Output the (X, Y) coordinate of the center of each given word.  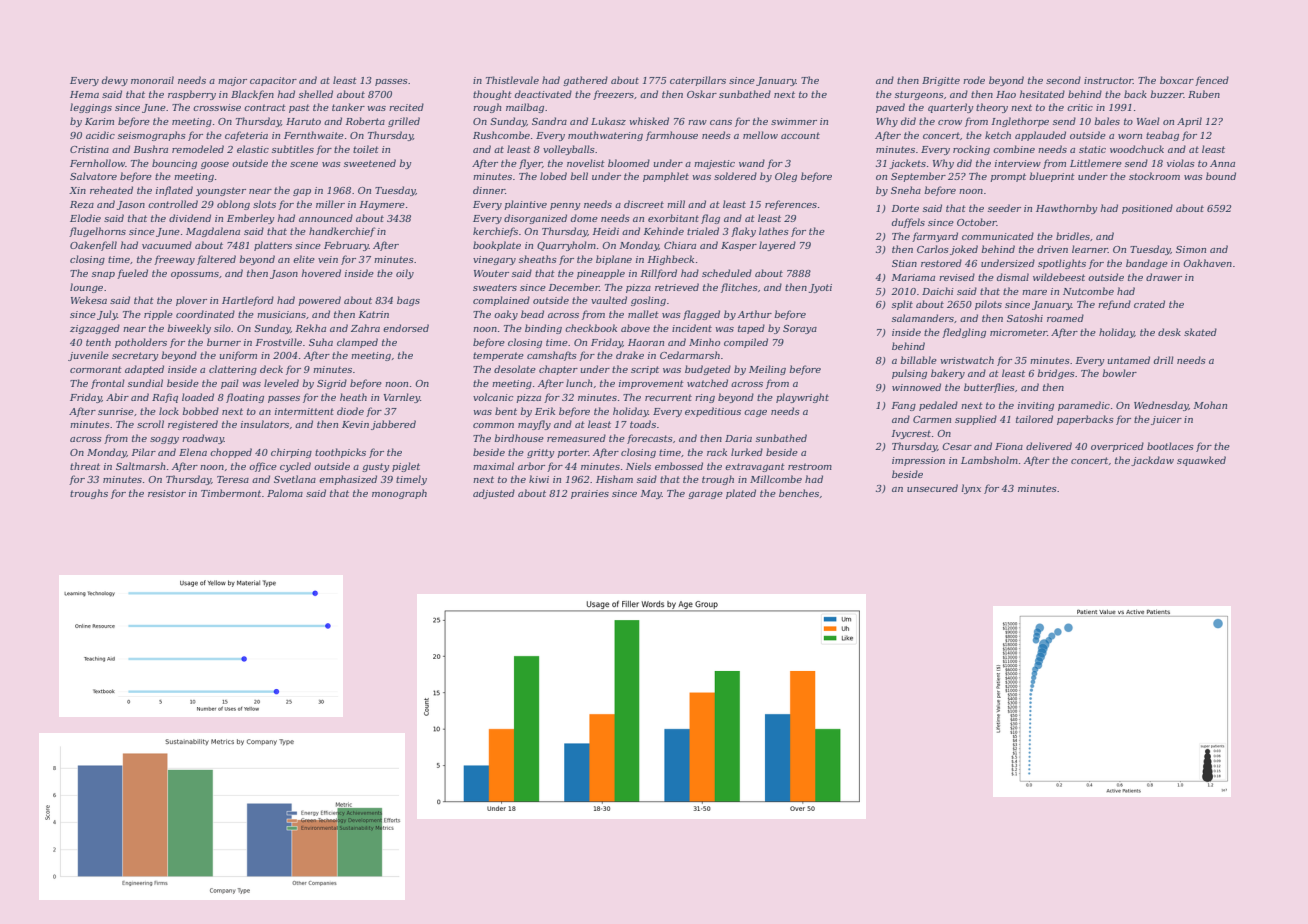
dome (584, 218)
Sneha (906, 190)
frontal (108, 384)
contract (265, 107)
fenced (1212, 81)
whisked (649, 121)
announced (326, 218)
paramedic (1084, 406)
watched (707, 383)
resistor (167, 493)
